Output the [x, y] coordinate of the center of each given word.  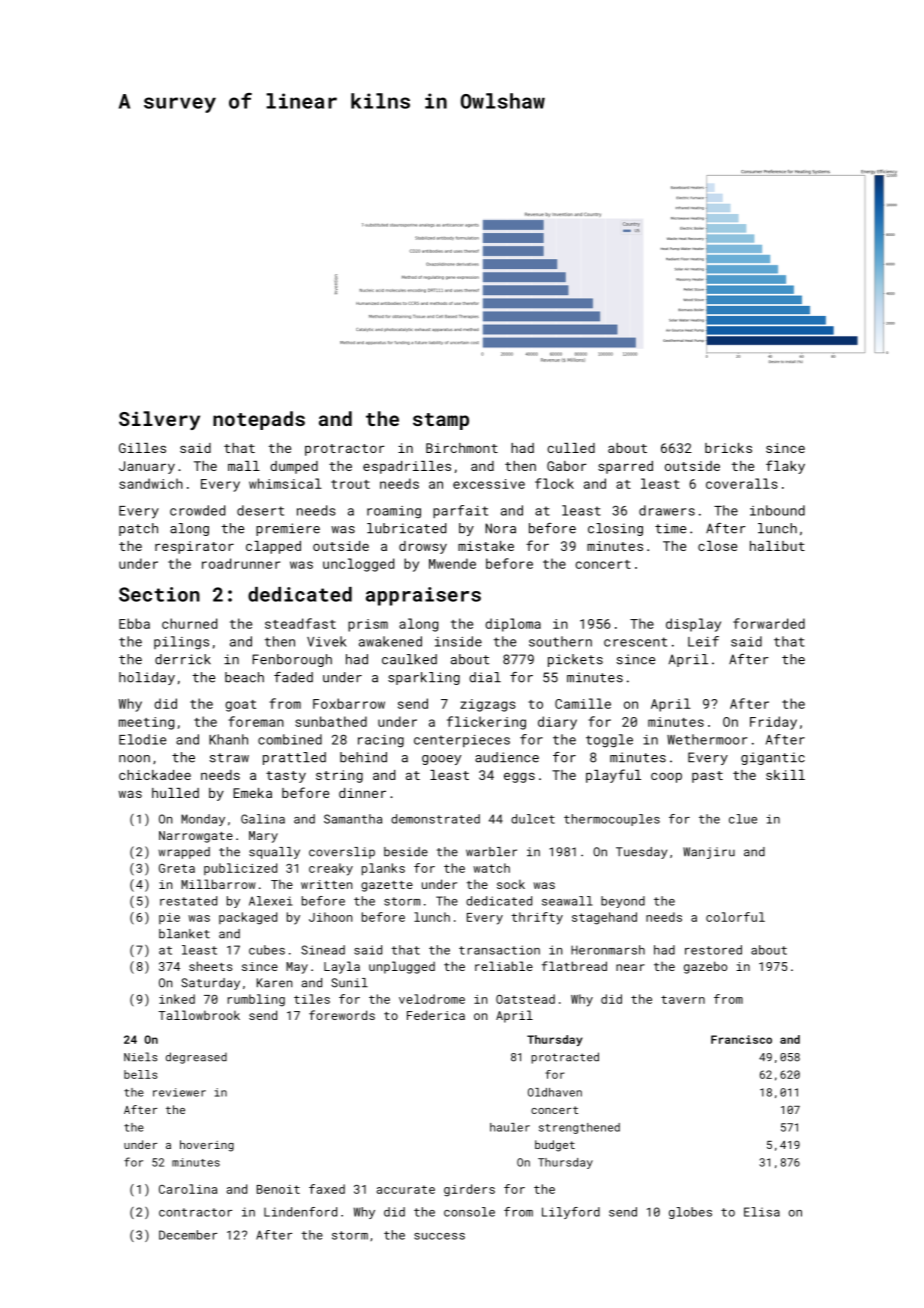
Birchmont [462, 448]
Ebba [134, 623]
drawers [667, 510]
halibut [777, 546]
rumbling [256, 1000]
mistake [486, 546]
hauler [510, 1127]
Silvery [159, 420]
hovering [207, 1146]
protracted [565, 1058]
